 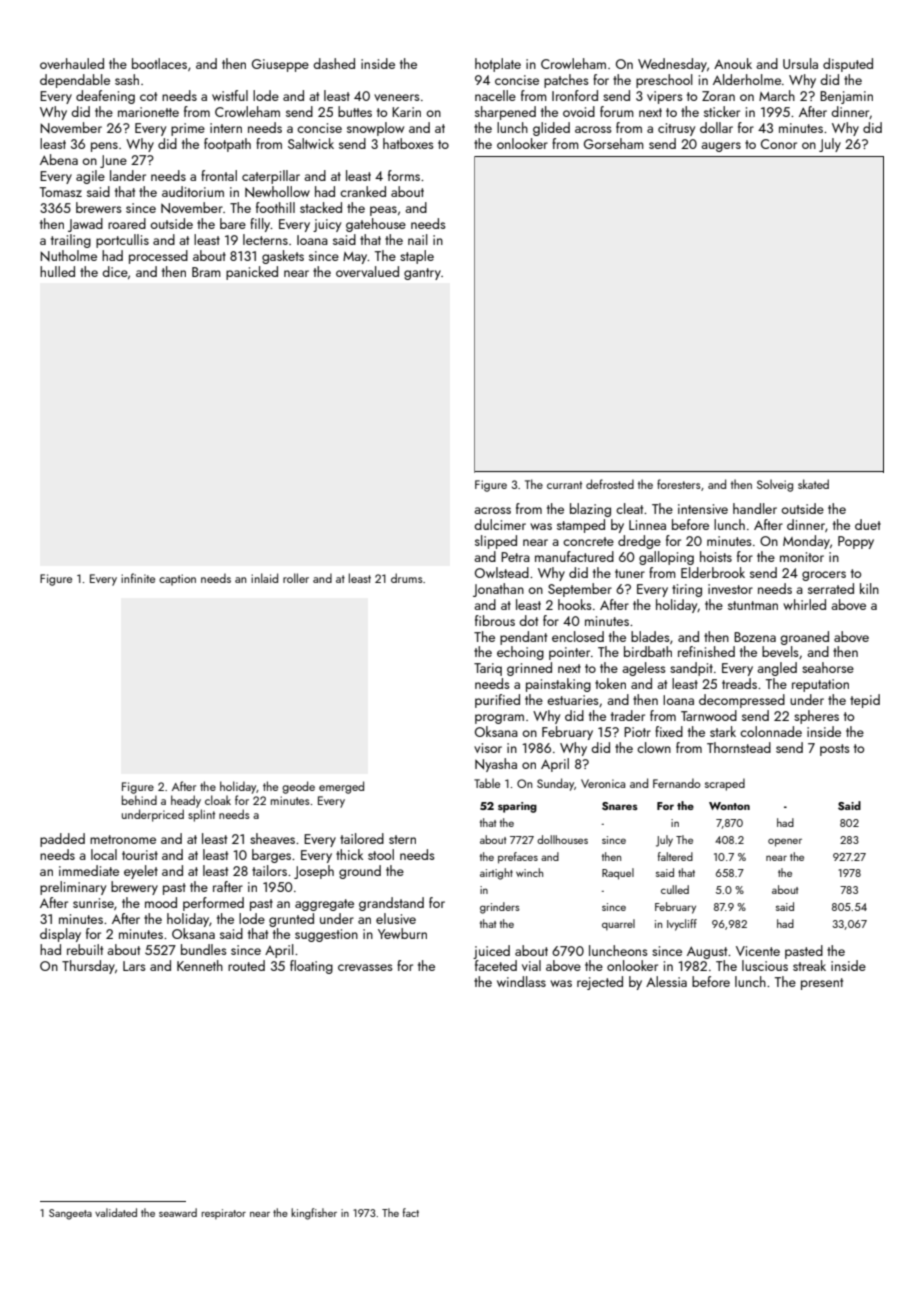 What do you see at coordinates (138, 578) in the page?
I see `infinite` at bounding box center [138, 578].
